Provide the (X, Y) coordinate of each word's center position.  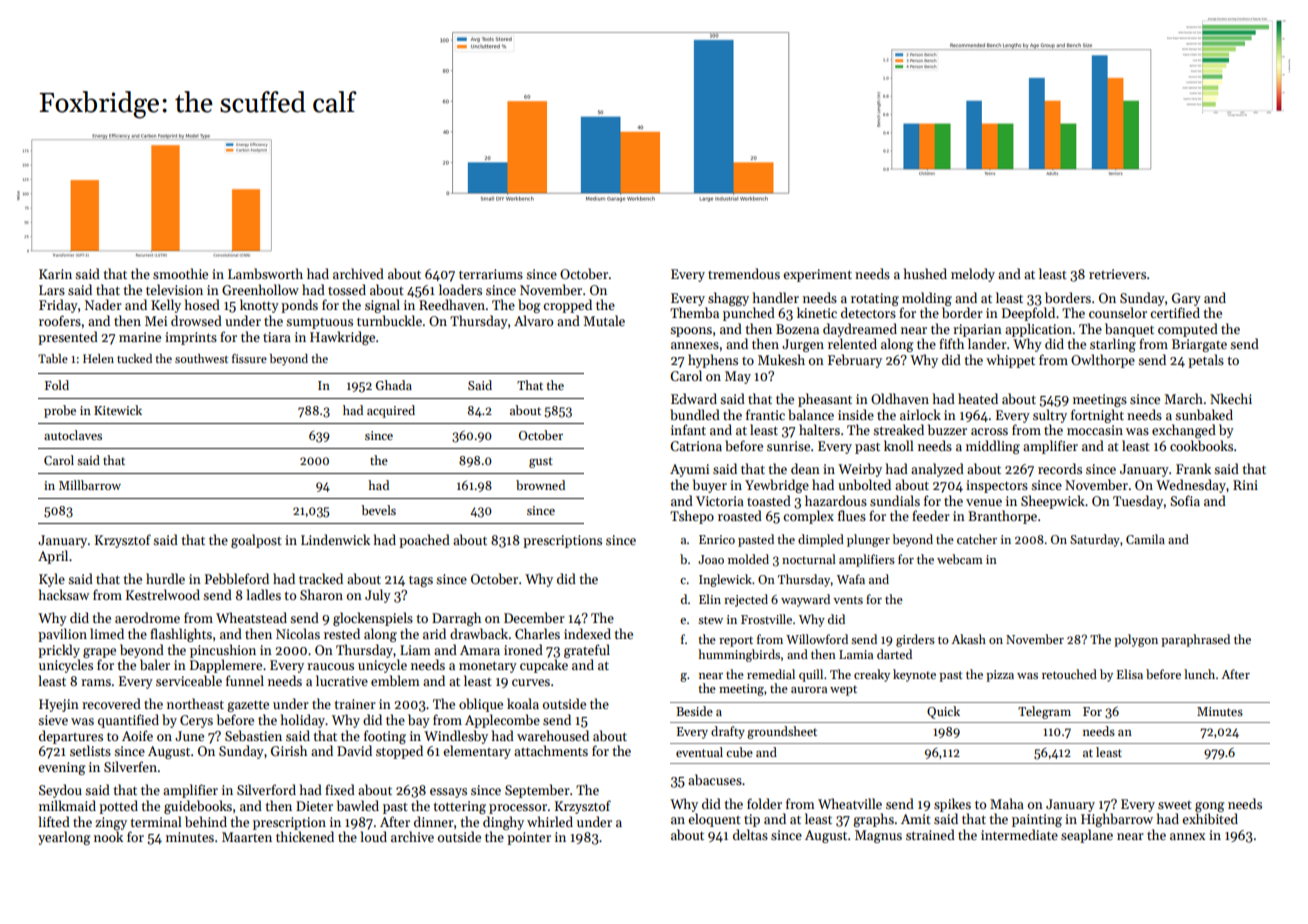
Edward (694, 398)
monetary (488, 667)
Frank (1193, 468)
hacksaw (64, 594)
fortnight (1097, 416)
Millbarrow (90, 485)
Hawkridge (342, 338)
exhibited (1210, 818)
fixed (340, 789)
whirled (550, 821)
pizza (1000, 676)
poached (424, 541)
